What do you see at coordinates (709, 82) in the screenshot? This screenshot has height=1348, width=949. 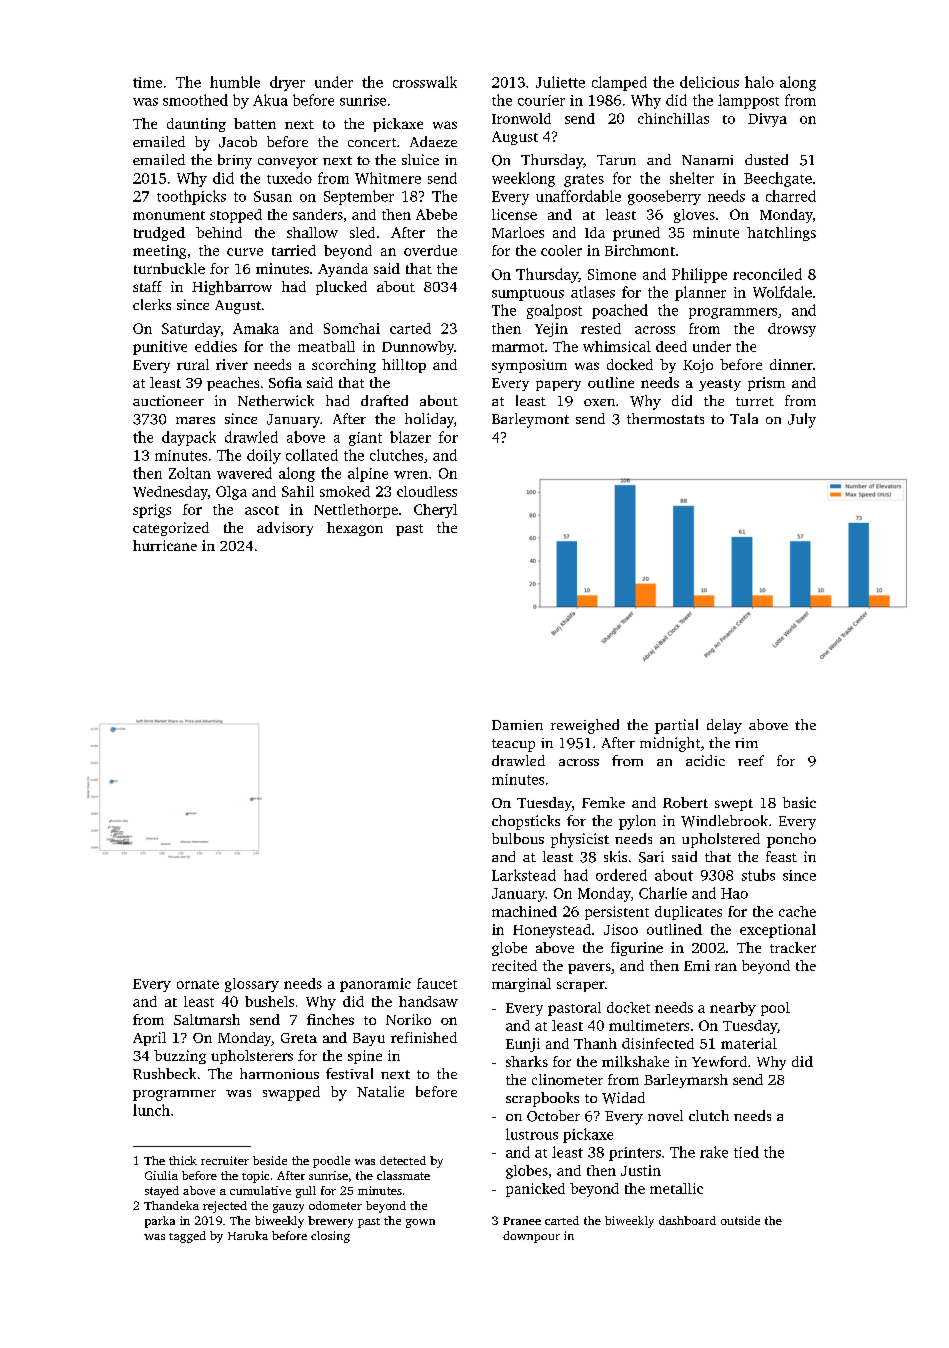 I see `delicious` at bounding box center [709, 82].
